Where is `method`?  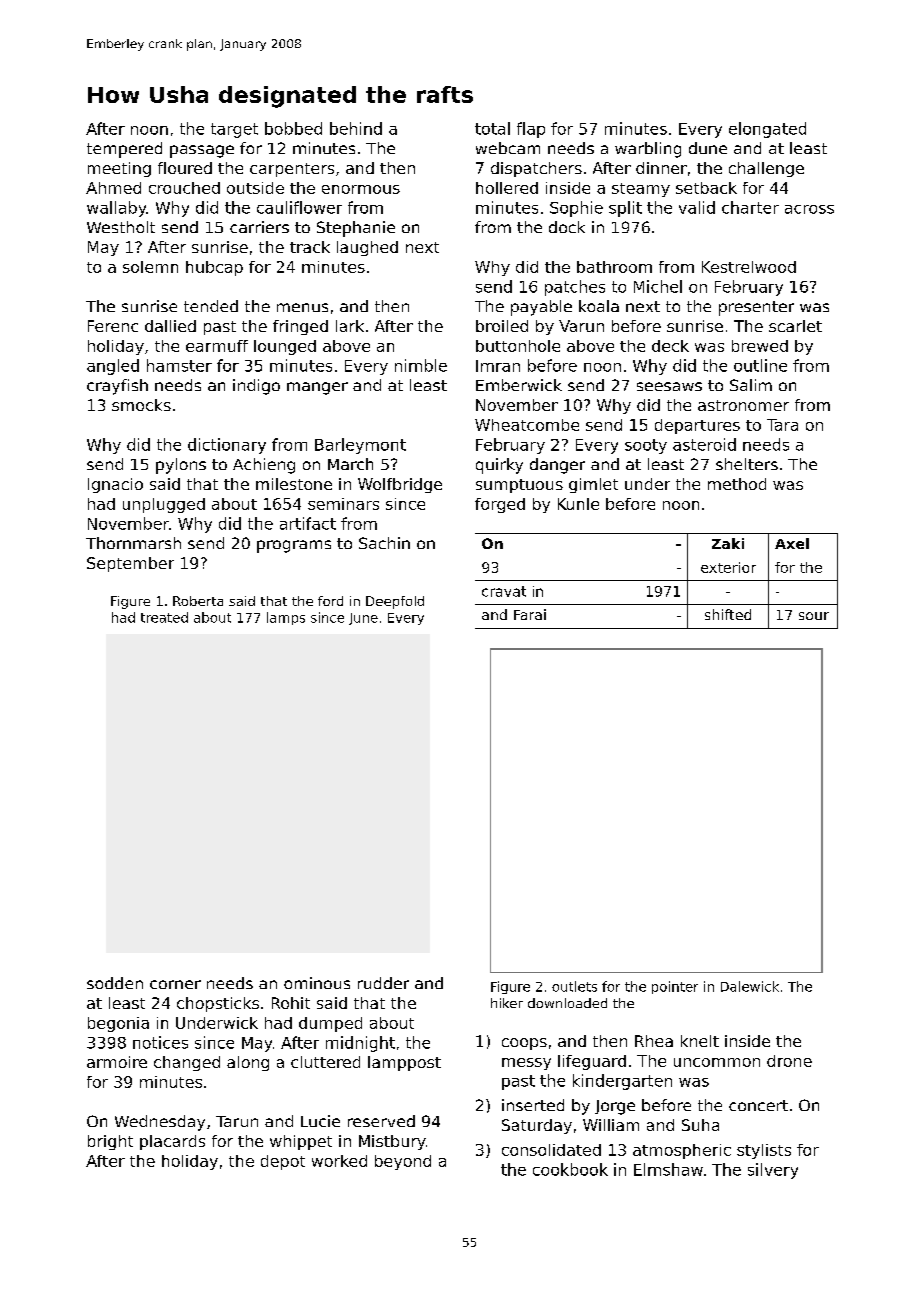 method is located at coordinates (737, 484).
